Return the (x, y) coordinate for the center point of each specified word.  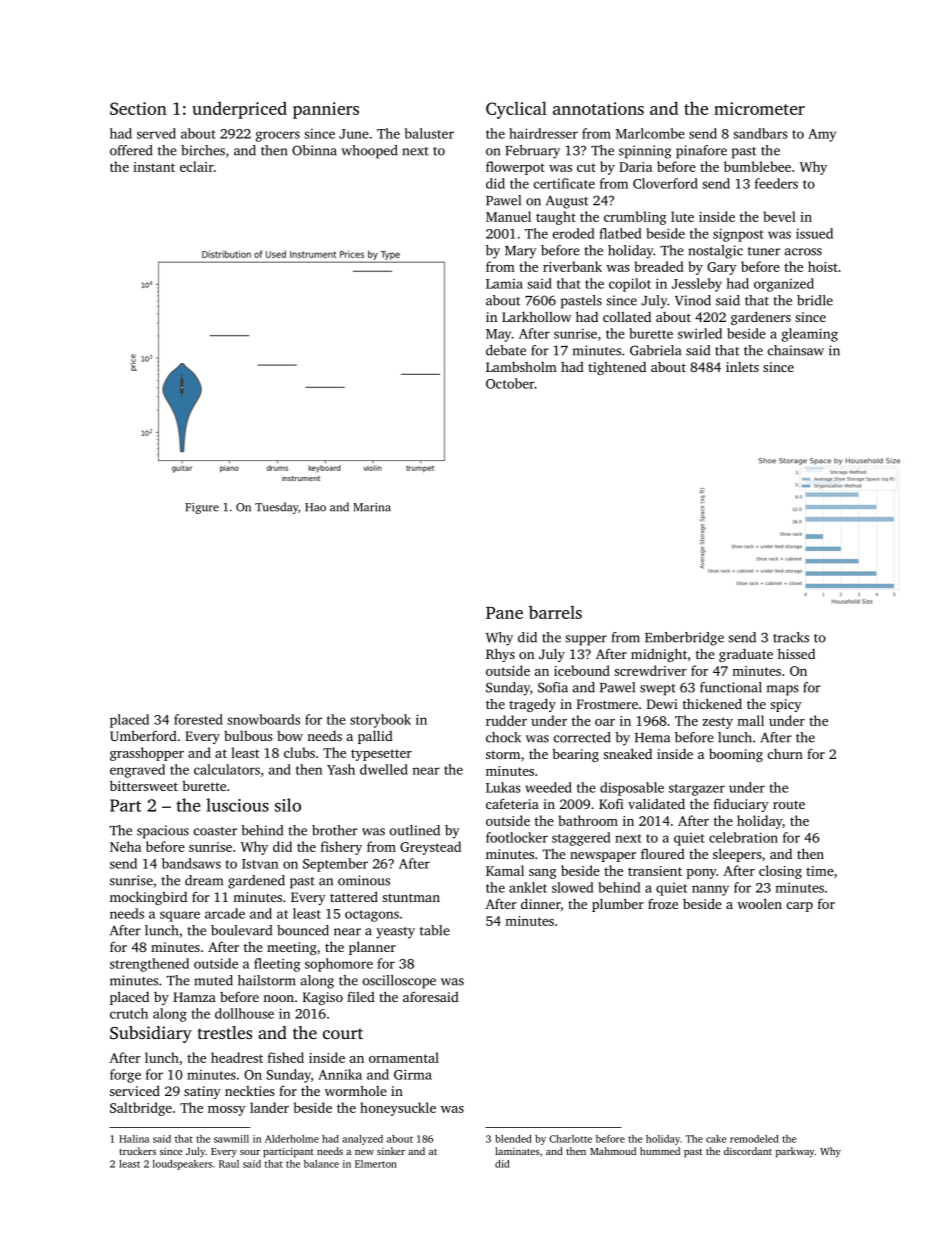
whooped (369, 152)
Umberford (143, 735)
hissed (796, 653)
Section (138, 108)
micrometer (759, 108)
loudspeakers (182, 1165)
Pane (504, 613)
